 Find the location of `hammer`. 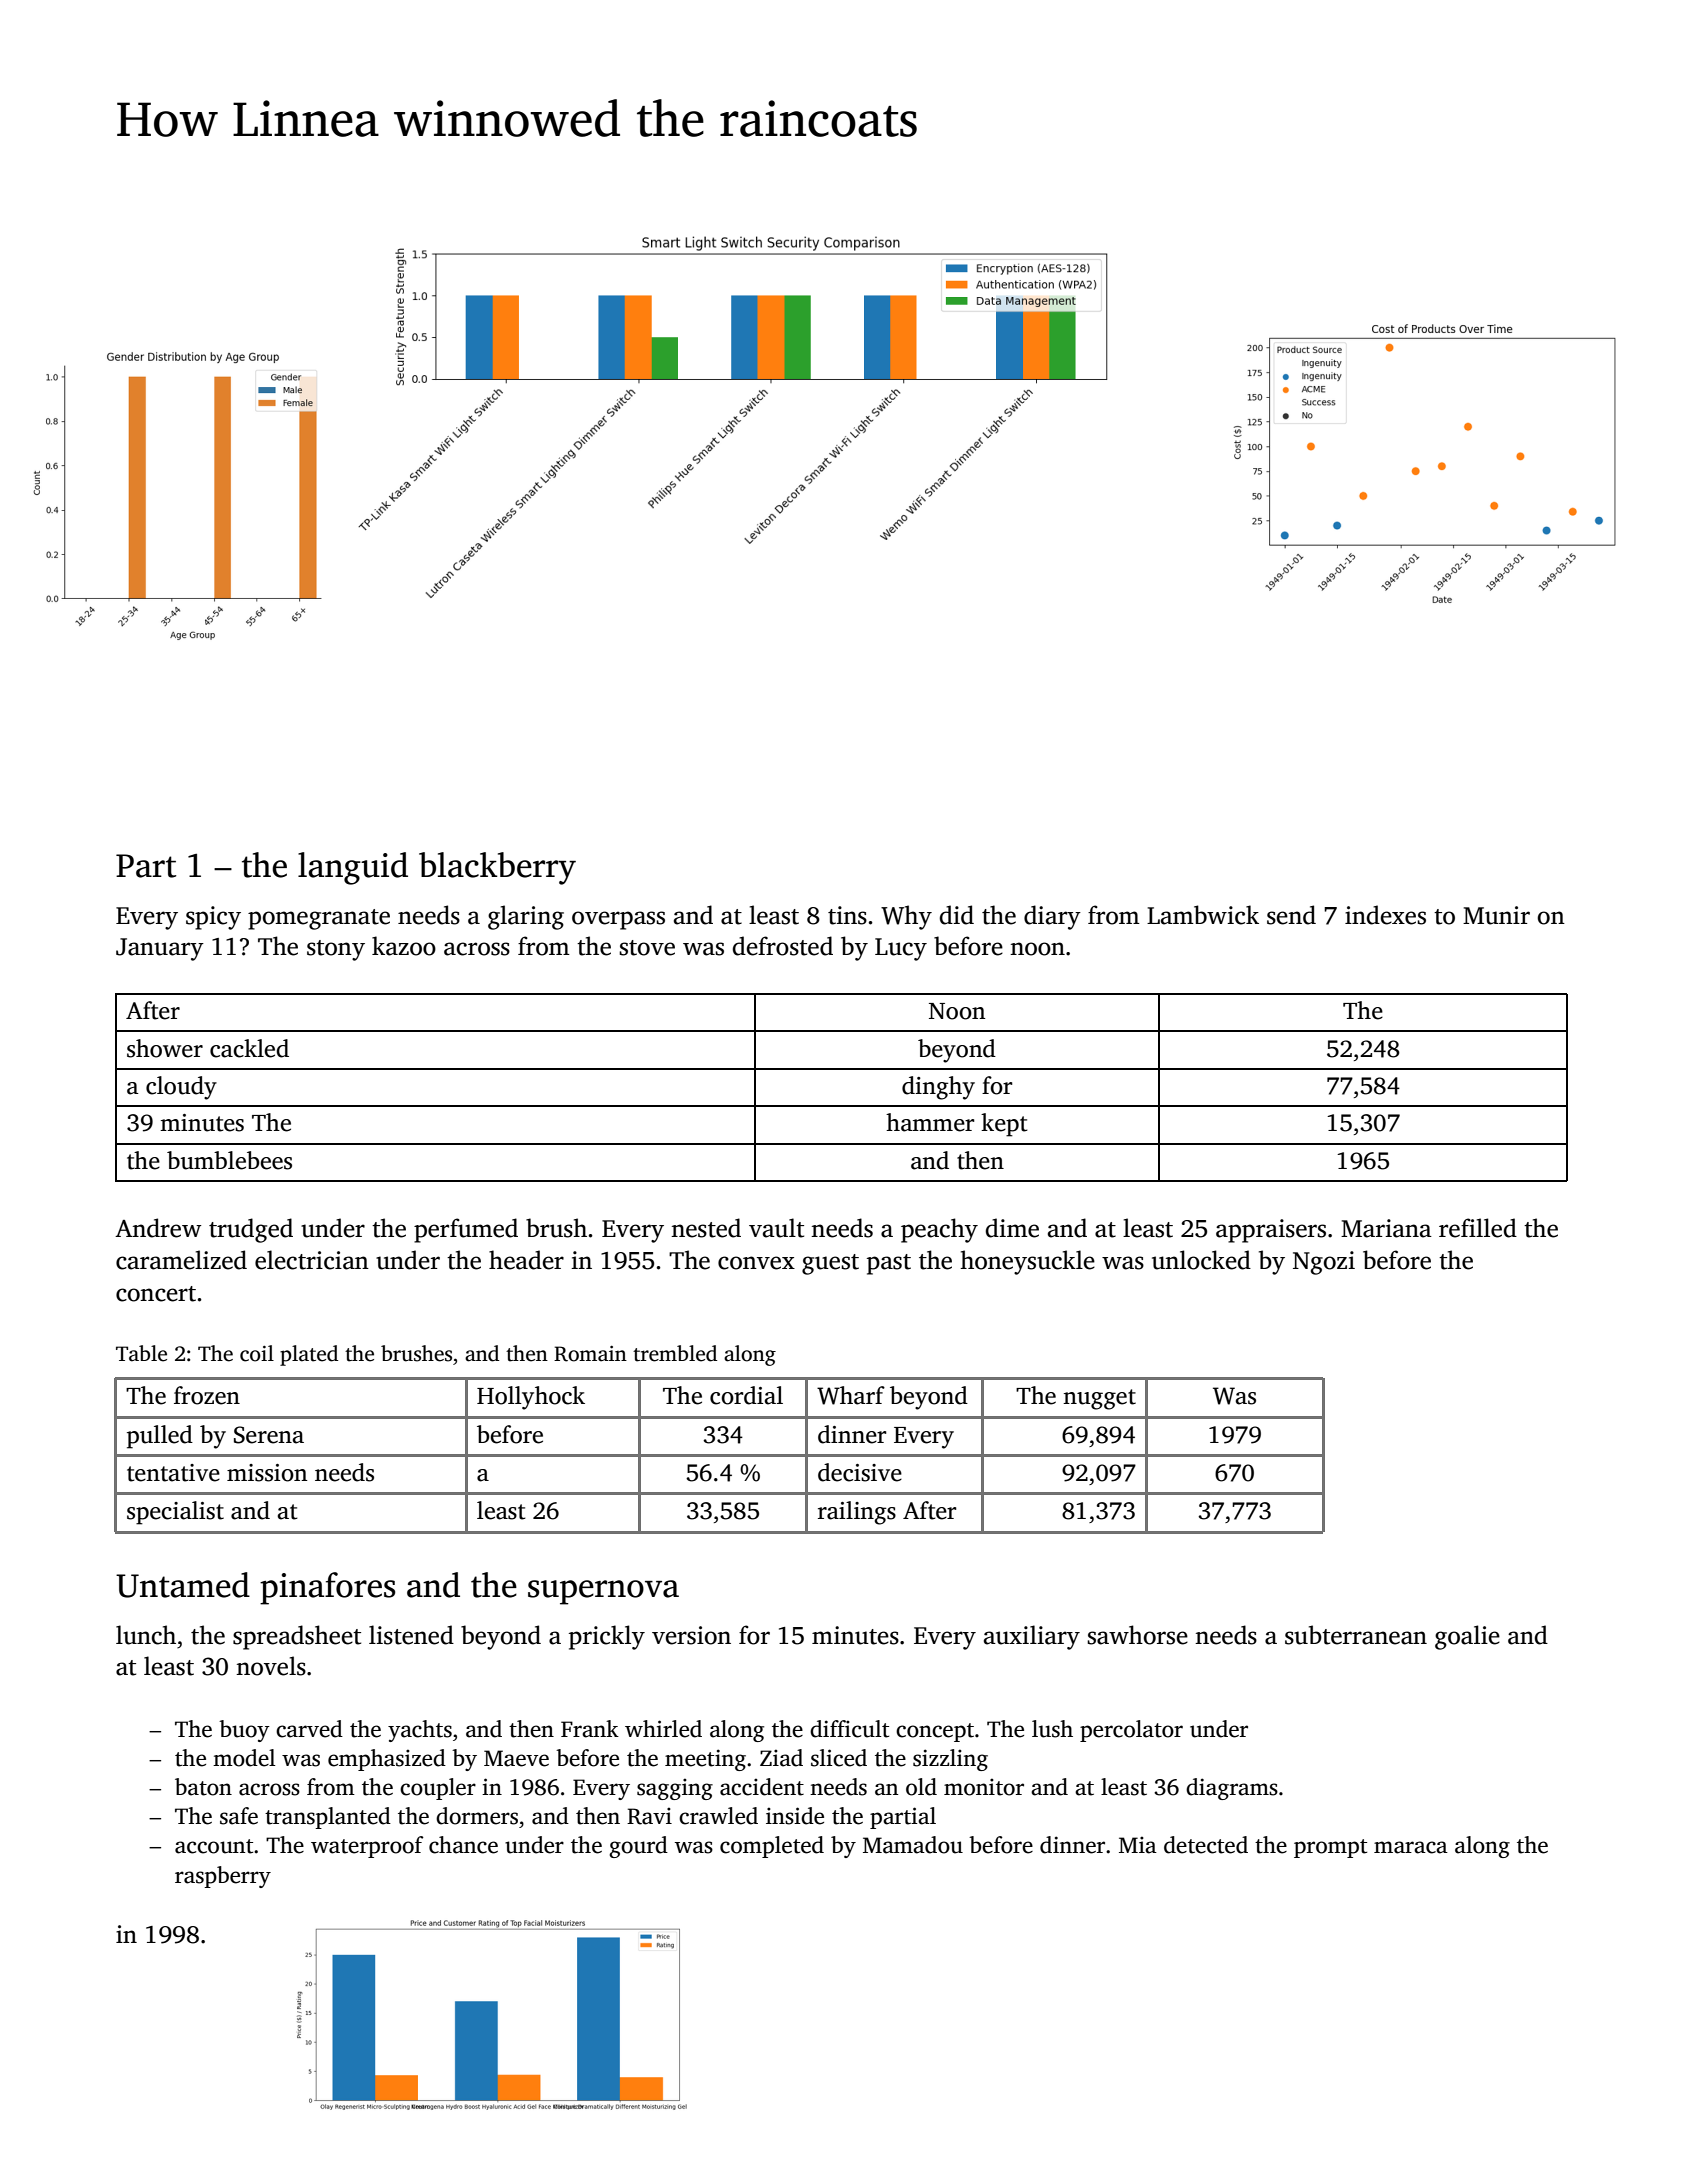

hammer is located at coordinates (930, 1122).
